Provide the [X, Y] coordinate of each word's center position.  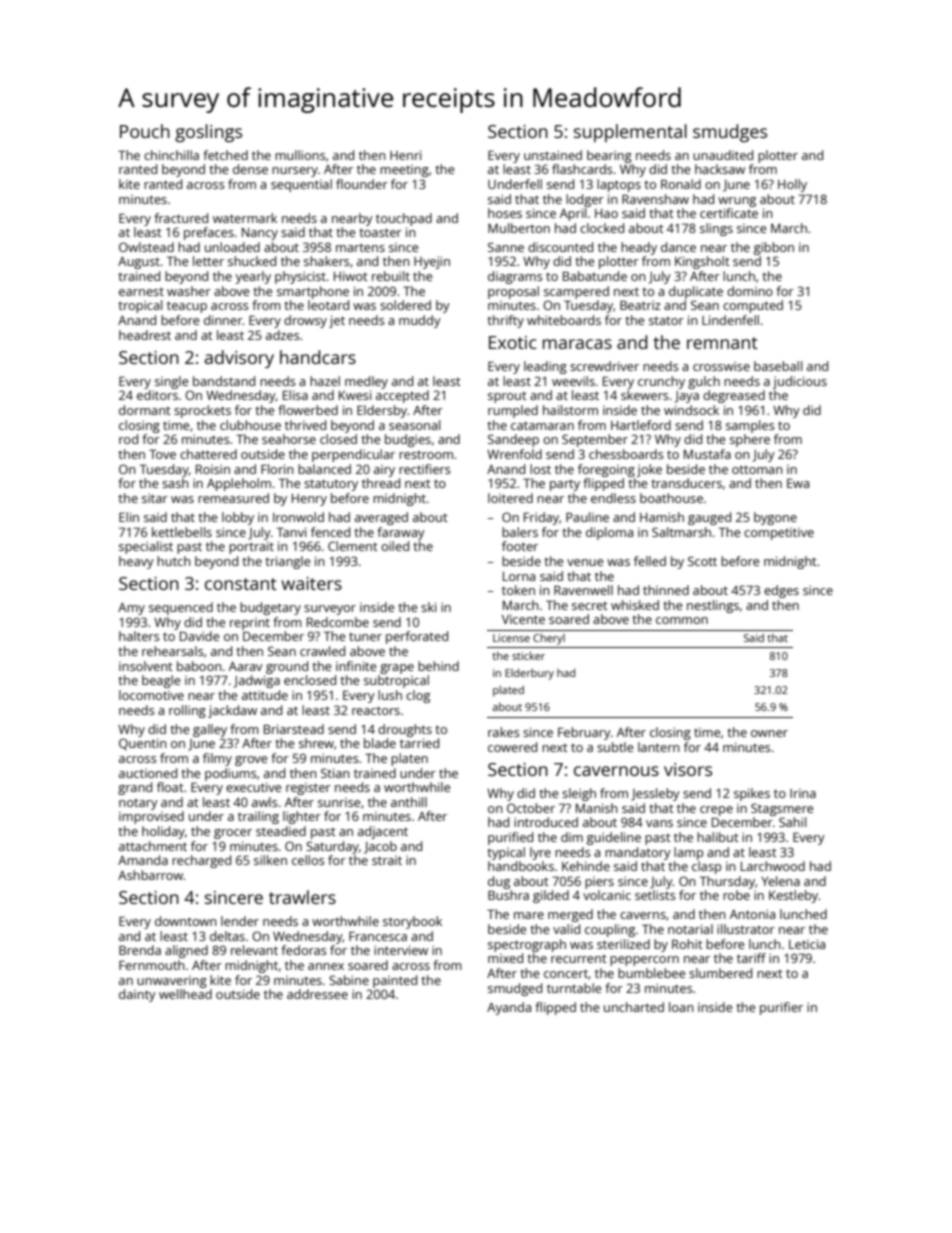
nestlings [713, 606]
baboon [199, 666]
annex [326, 966]
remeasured [233, 498]
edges [781, 591]
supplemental [630, 133]
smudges [730, 133]
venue [585, 562]
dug [499, 882]
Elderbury [529, 674]
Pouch [145, 131]
